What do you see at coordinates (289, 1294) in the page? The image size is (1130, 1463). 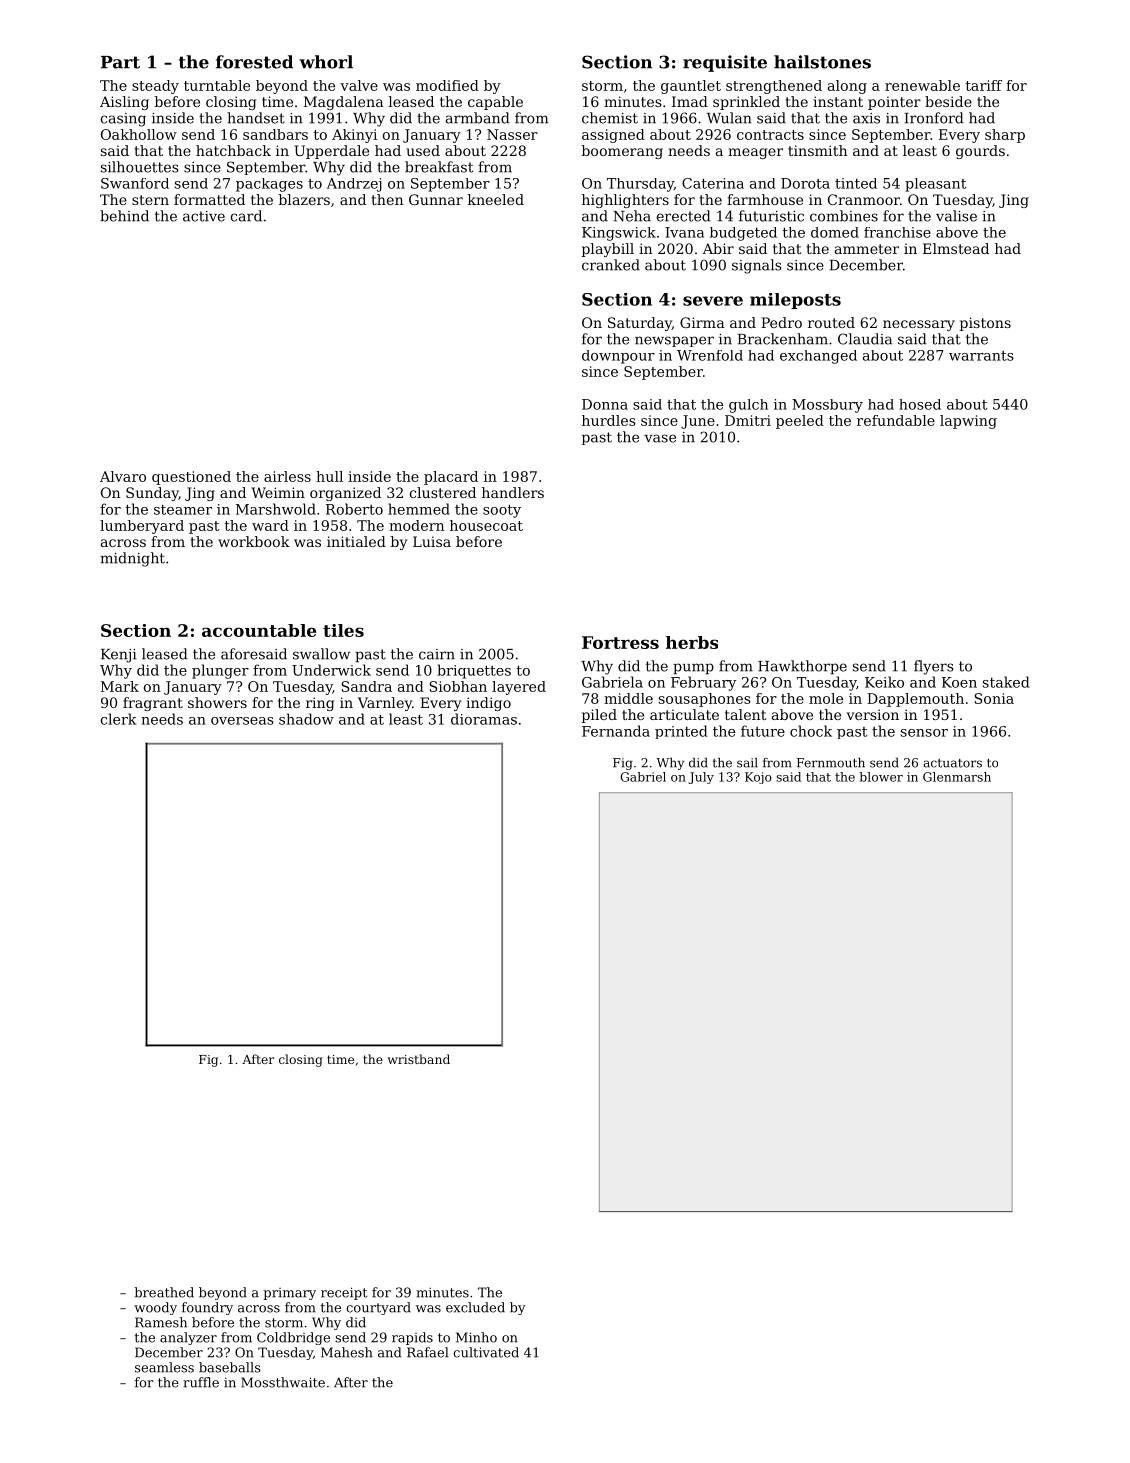 I see `primary` at bounding box center [289, 1294].
